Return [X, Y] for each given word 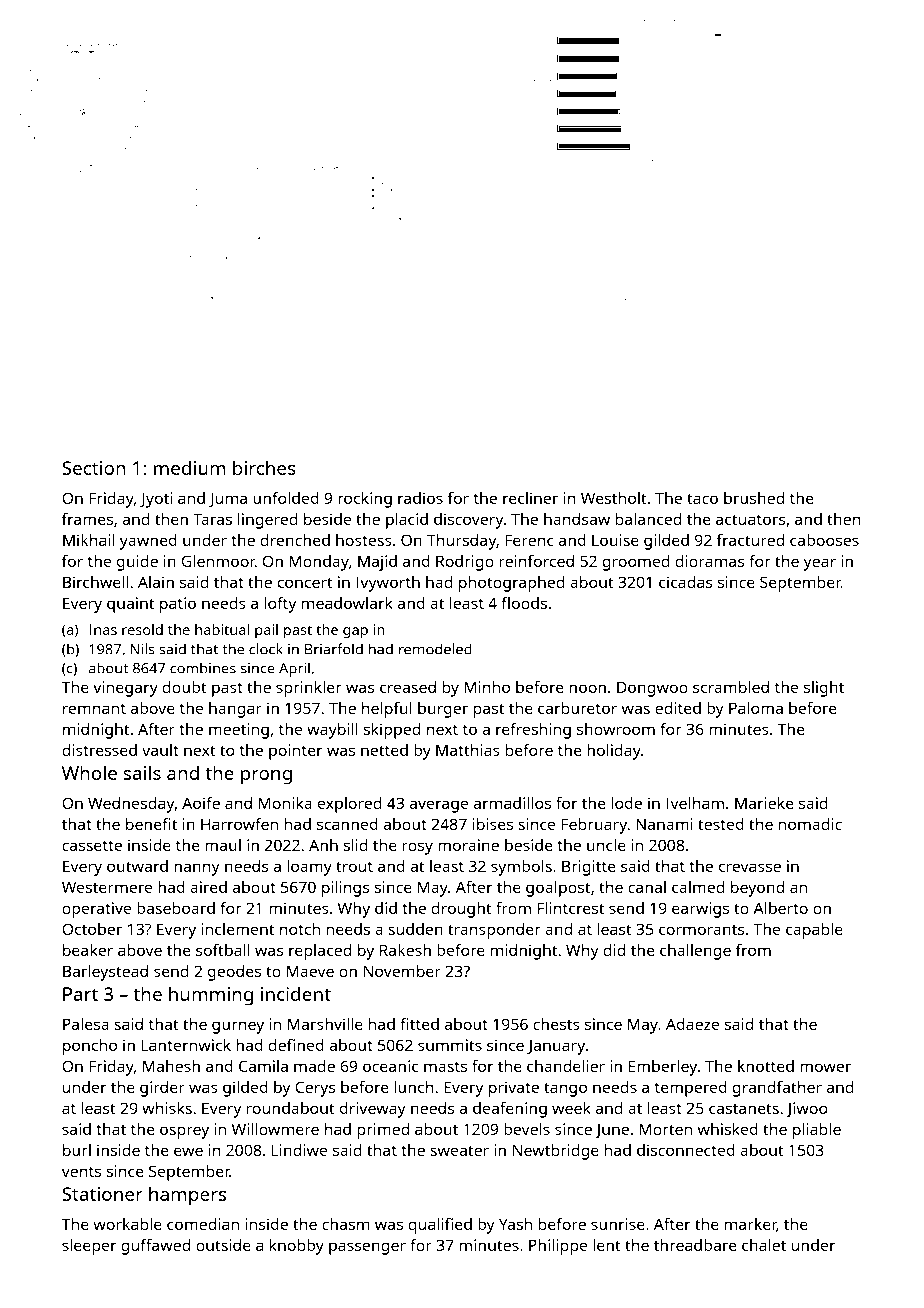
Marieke [764, 803]
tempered [691, 1089]
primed [383, 1131]
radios [420, 498]
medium [189, 468]
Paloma [756, 708]
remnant [94, 708]
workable [128, 1224]
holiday [614, 752]
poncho [90, 1047]
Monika [285, 803]
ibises [493, 824]
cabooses [824, 540]
